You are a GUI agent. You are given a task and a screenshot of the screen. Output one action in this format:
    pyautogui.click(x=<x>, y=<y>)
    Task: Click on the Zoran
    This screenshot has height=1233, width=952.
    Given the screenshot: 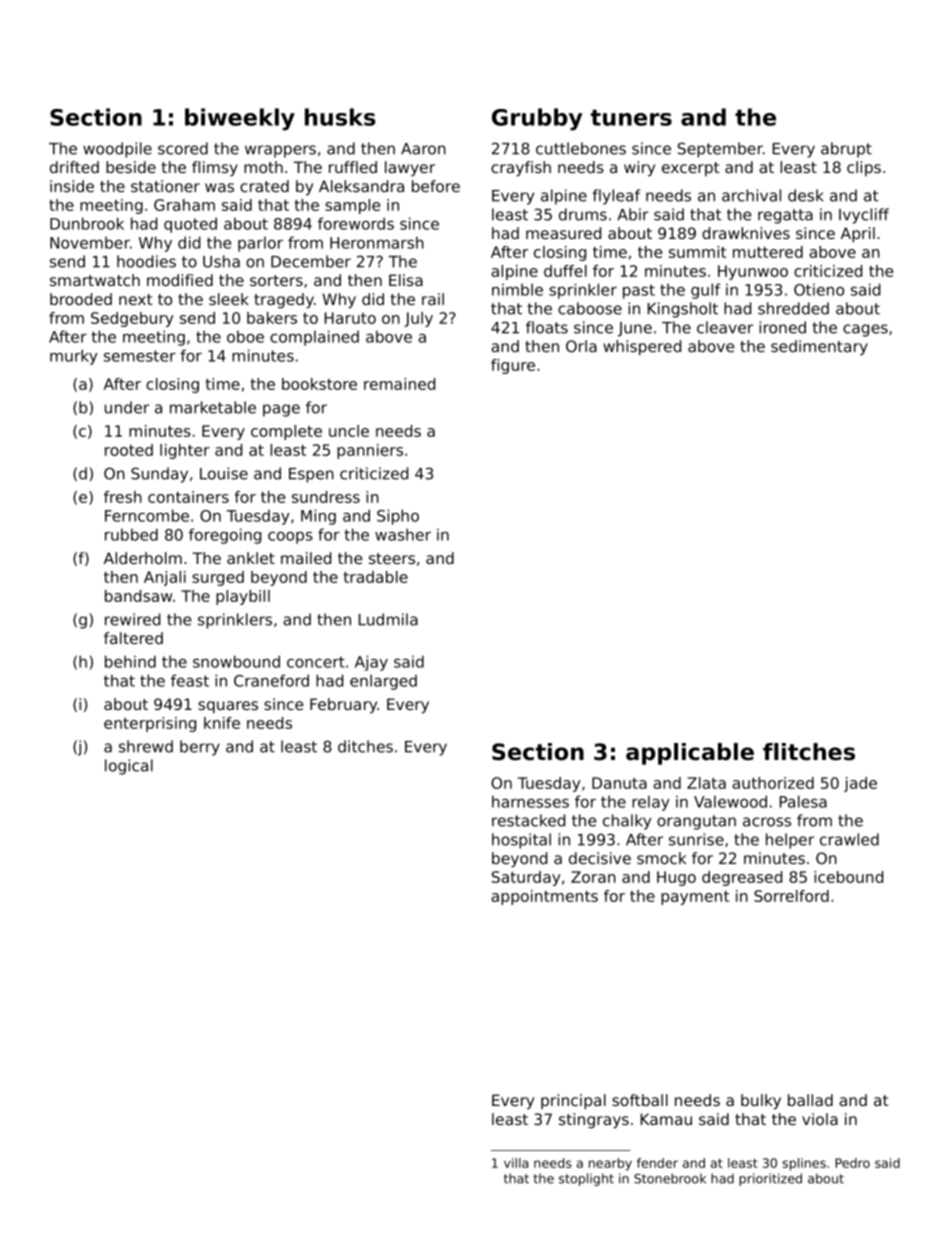 What is the action you would take?
    pyautogui.click(x=593, y=877)
